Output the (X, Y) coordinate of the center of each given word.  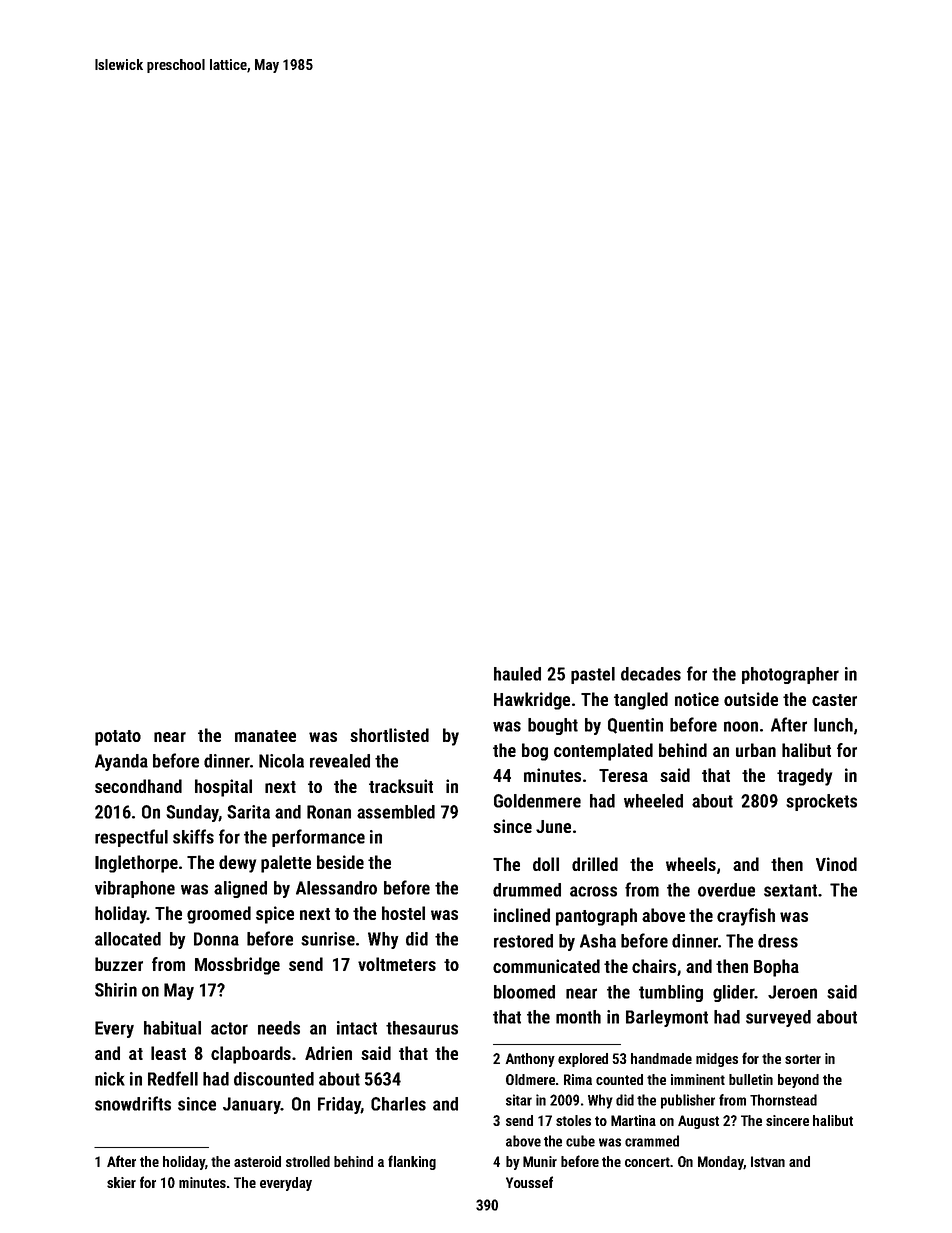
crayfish (746, 917)
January (252, 1105)
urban (756, 750)
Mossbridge (237, 966)
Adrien (328, 1053)
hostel (403, 913)
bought (553, 726)
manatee (265, 736)
